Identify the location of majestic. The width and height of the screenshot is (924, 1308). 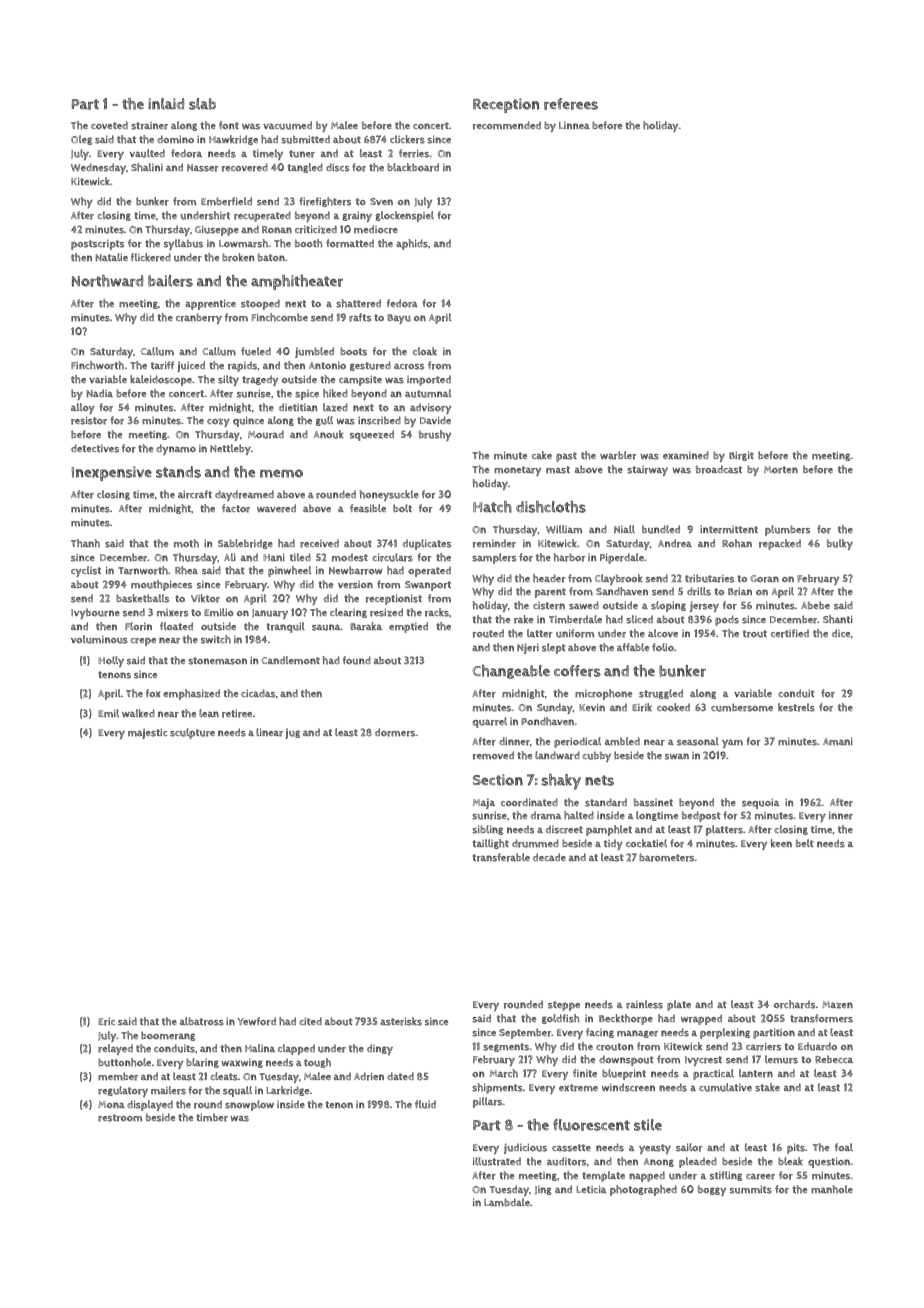
(147, 733).
